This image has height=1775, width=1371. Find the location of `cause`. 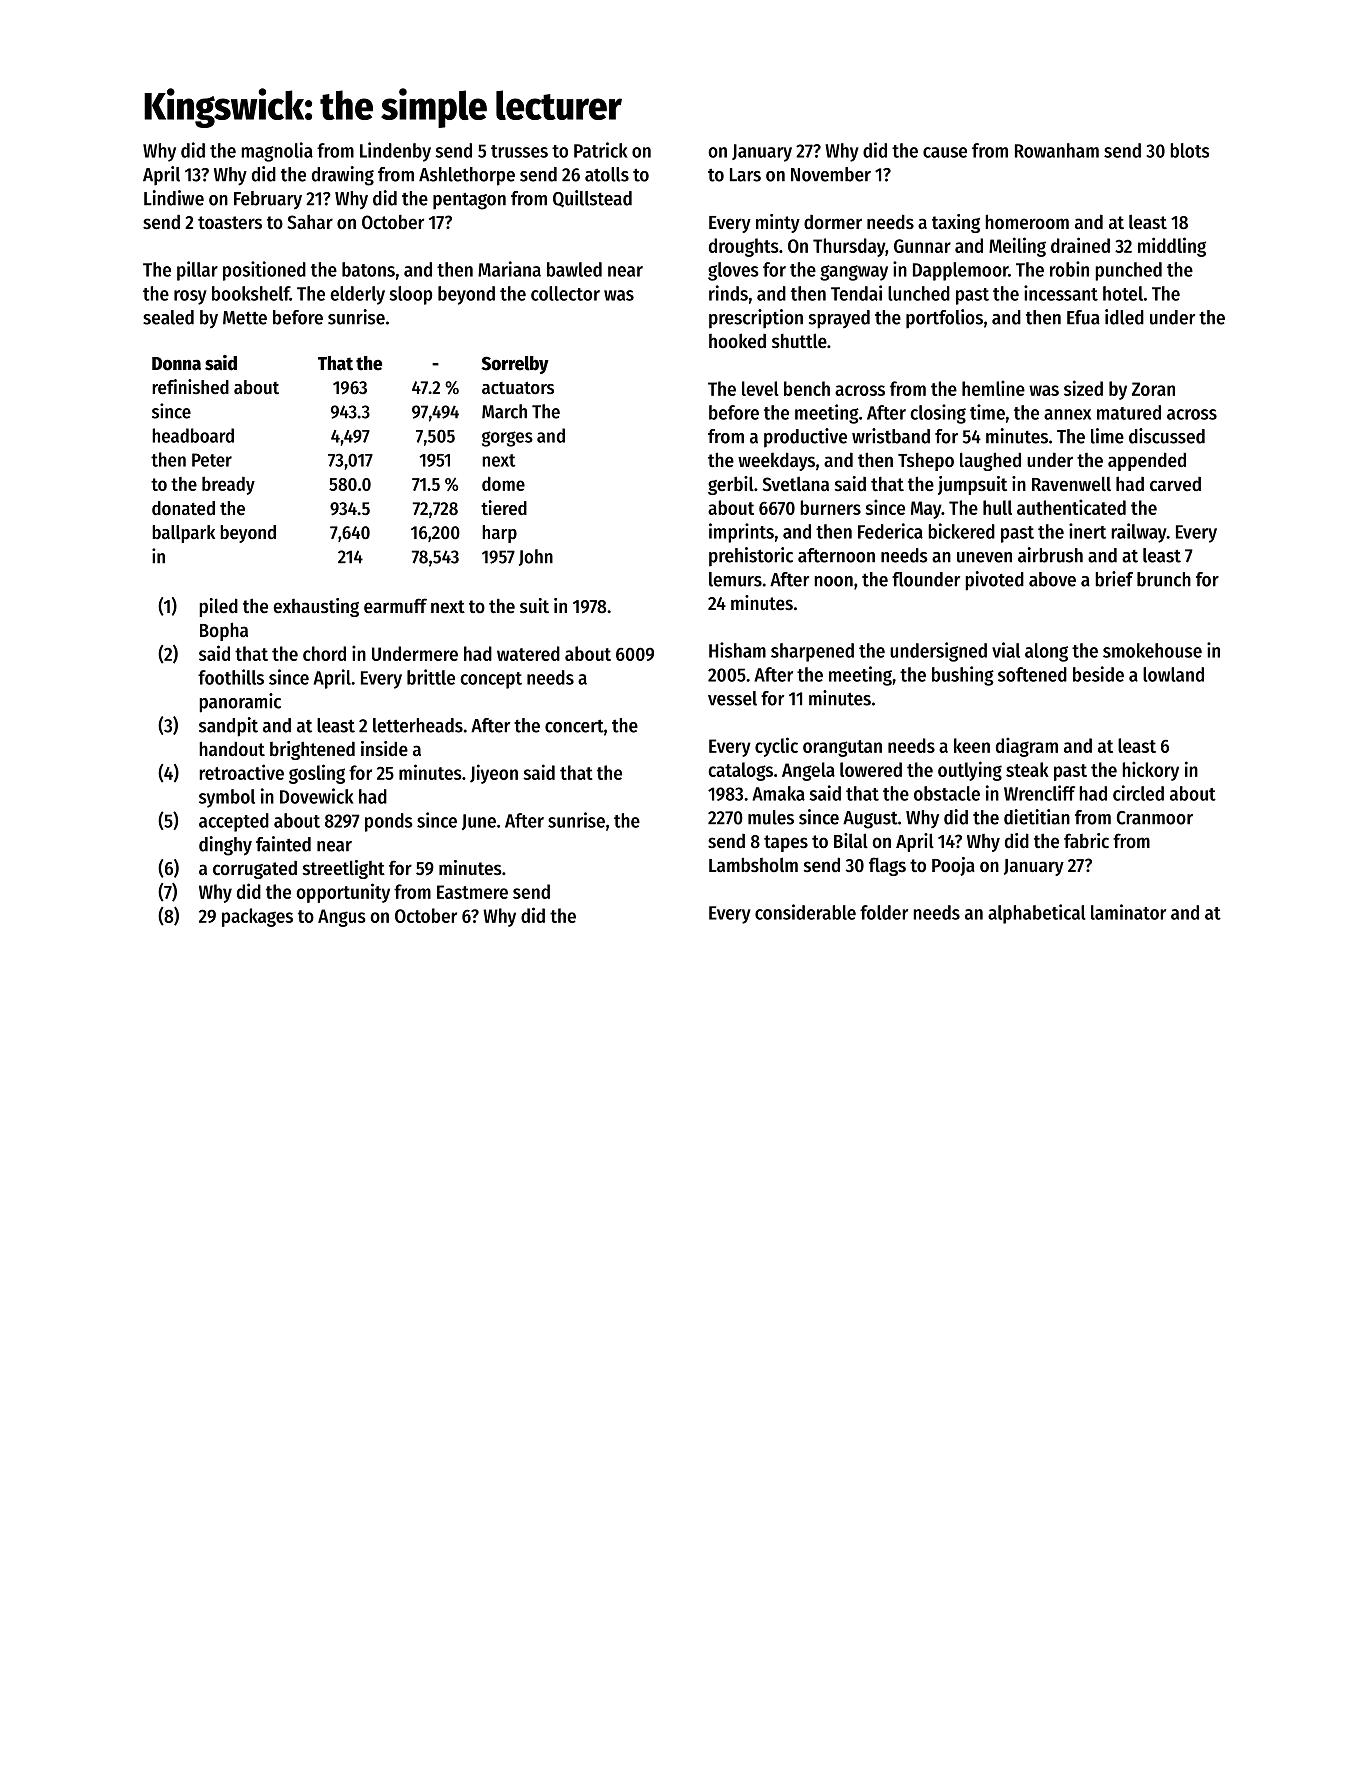

cause is located at coordinates (945, 152).
